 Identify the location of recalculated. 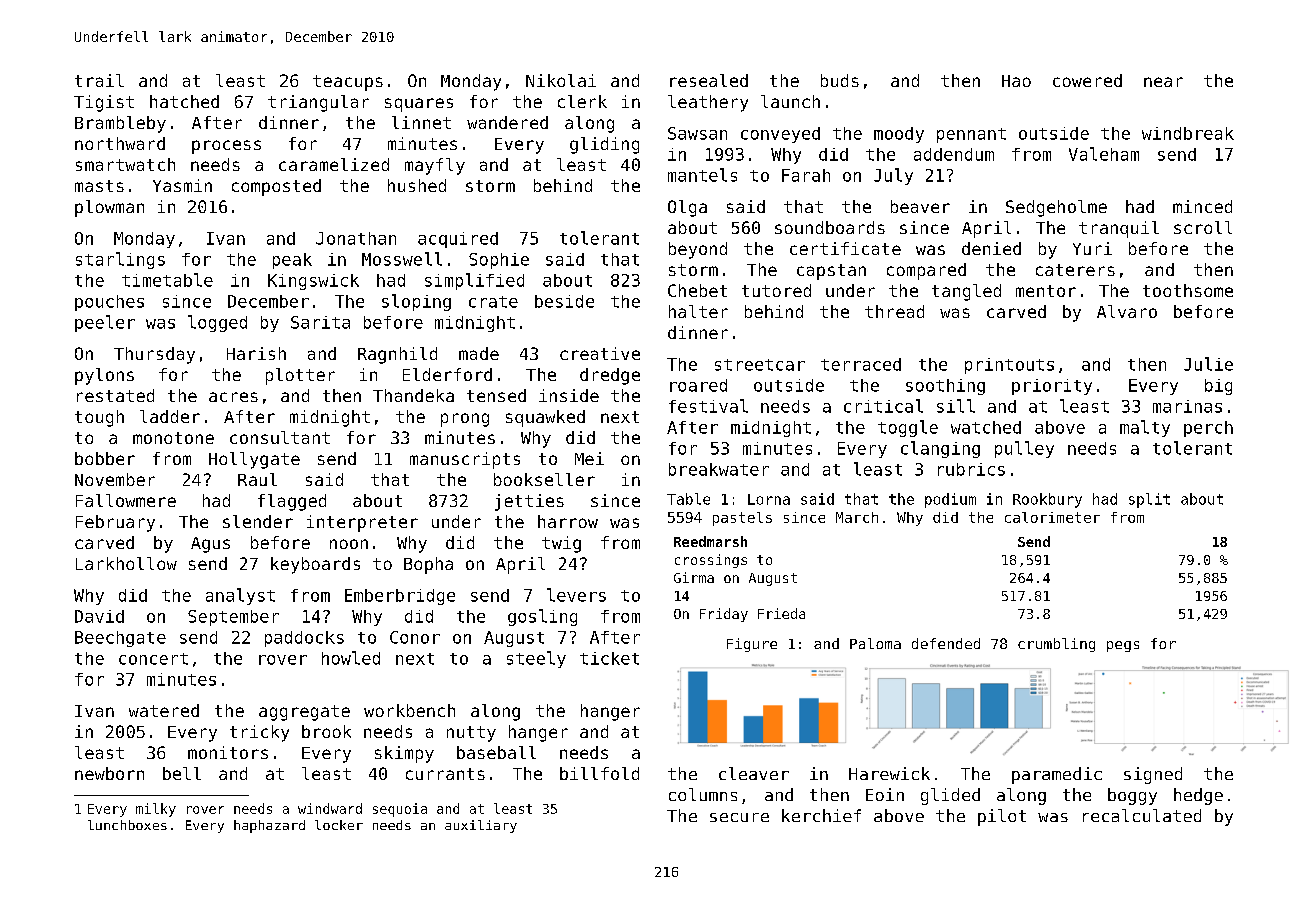
(1142, 815).
